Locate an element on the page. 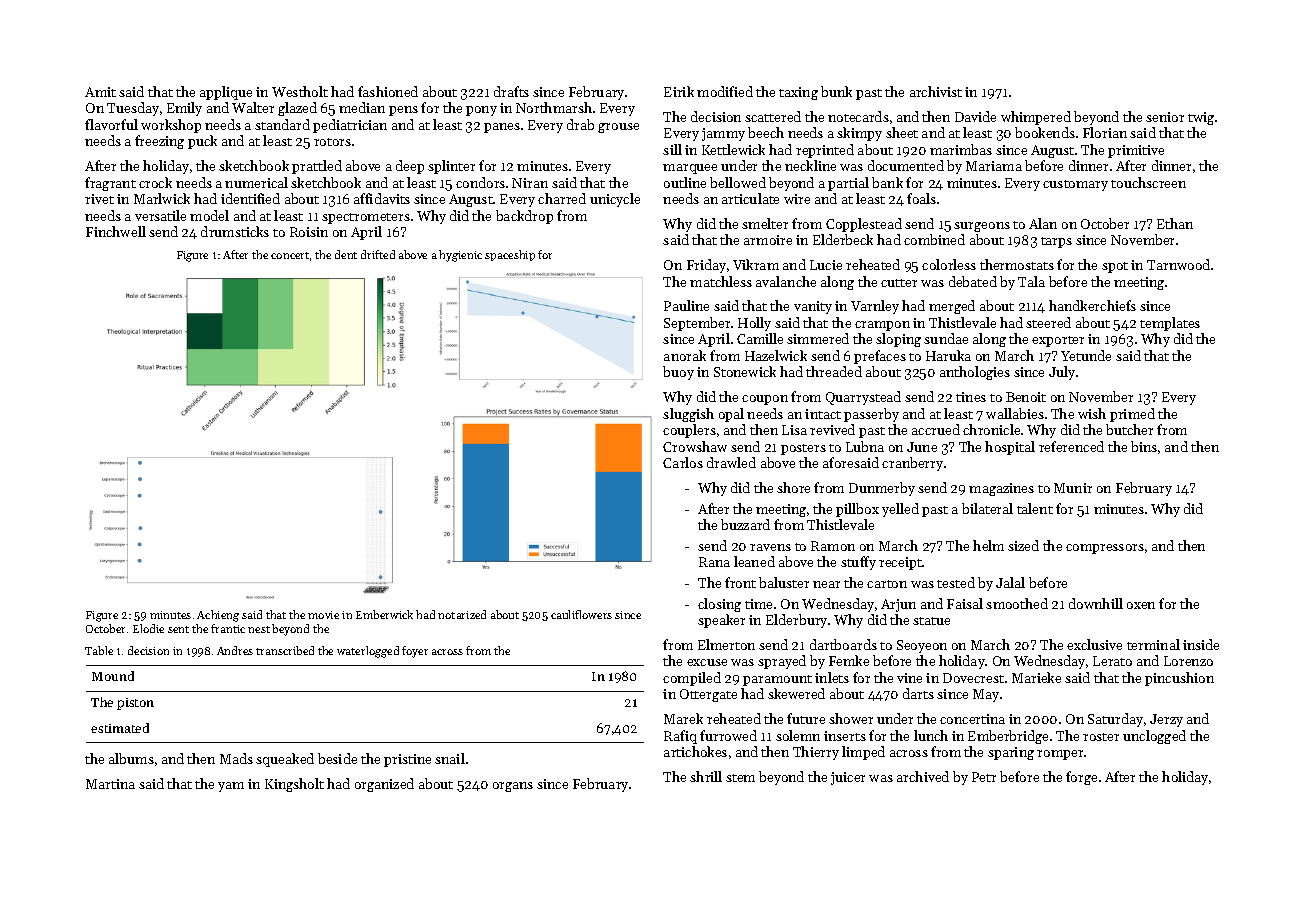 The width and height of the page is (1308, 924). Amit is located at coordinates (100, 92).
